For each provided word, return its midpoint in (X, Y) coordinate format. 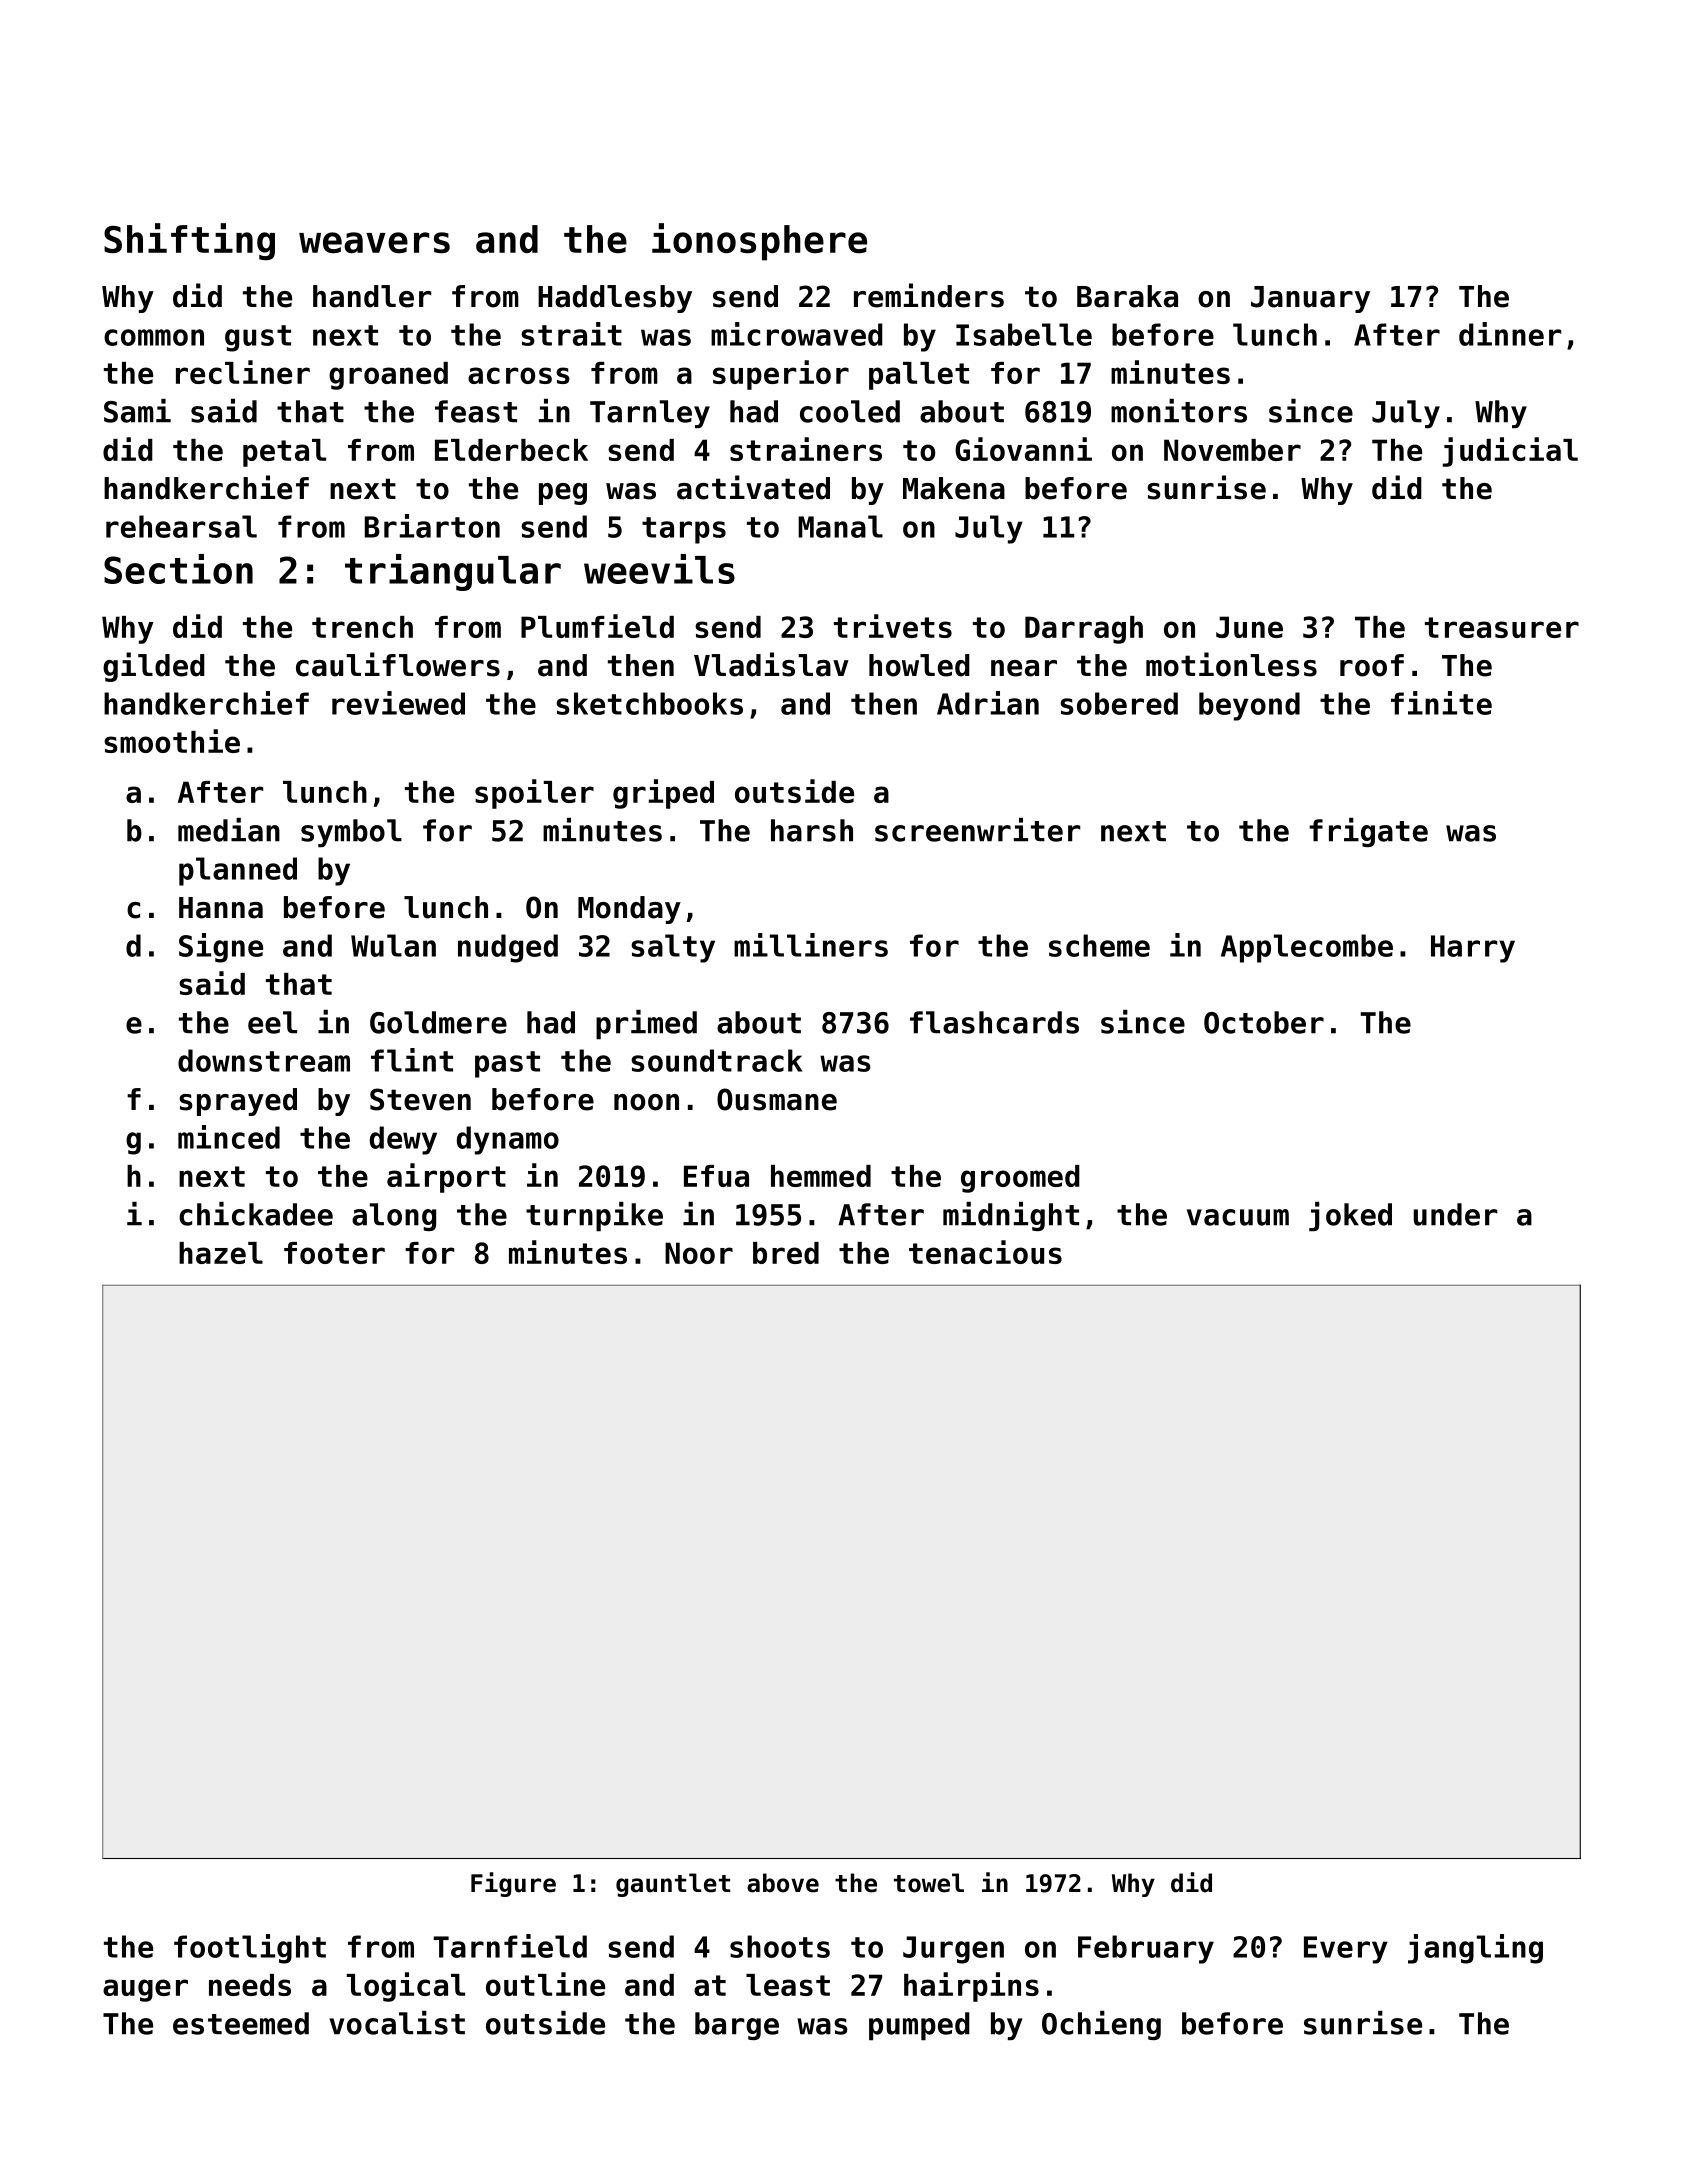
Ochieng (1101, 2025)
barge (737, 2026)
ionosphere (759, 242)
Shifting (189, 242)
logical (406, 1987)
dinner (1510, 334)
